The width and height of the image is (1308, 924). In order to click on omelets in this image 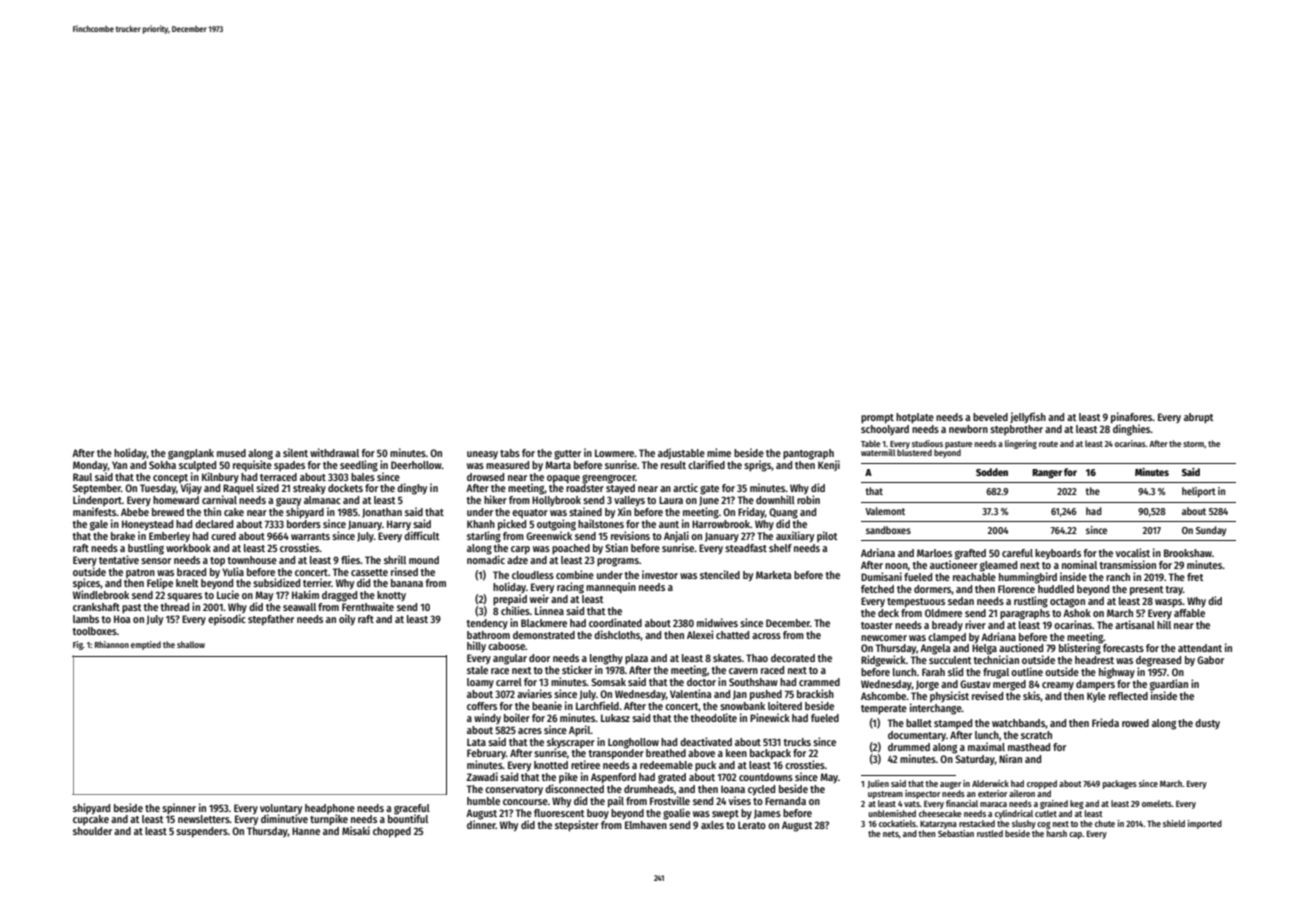, I will do `click(1157, 803)`.
